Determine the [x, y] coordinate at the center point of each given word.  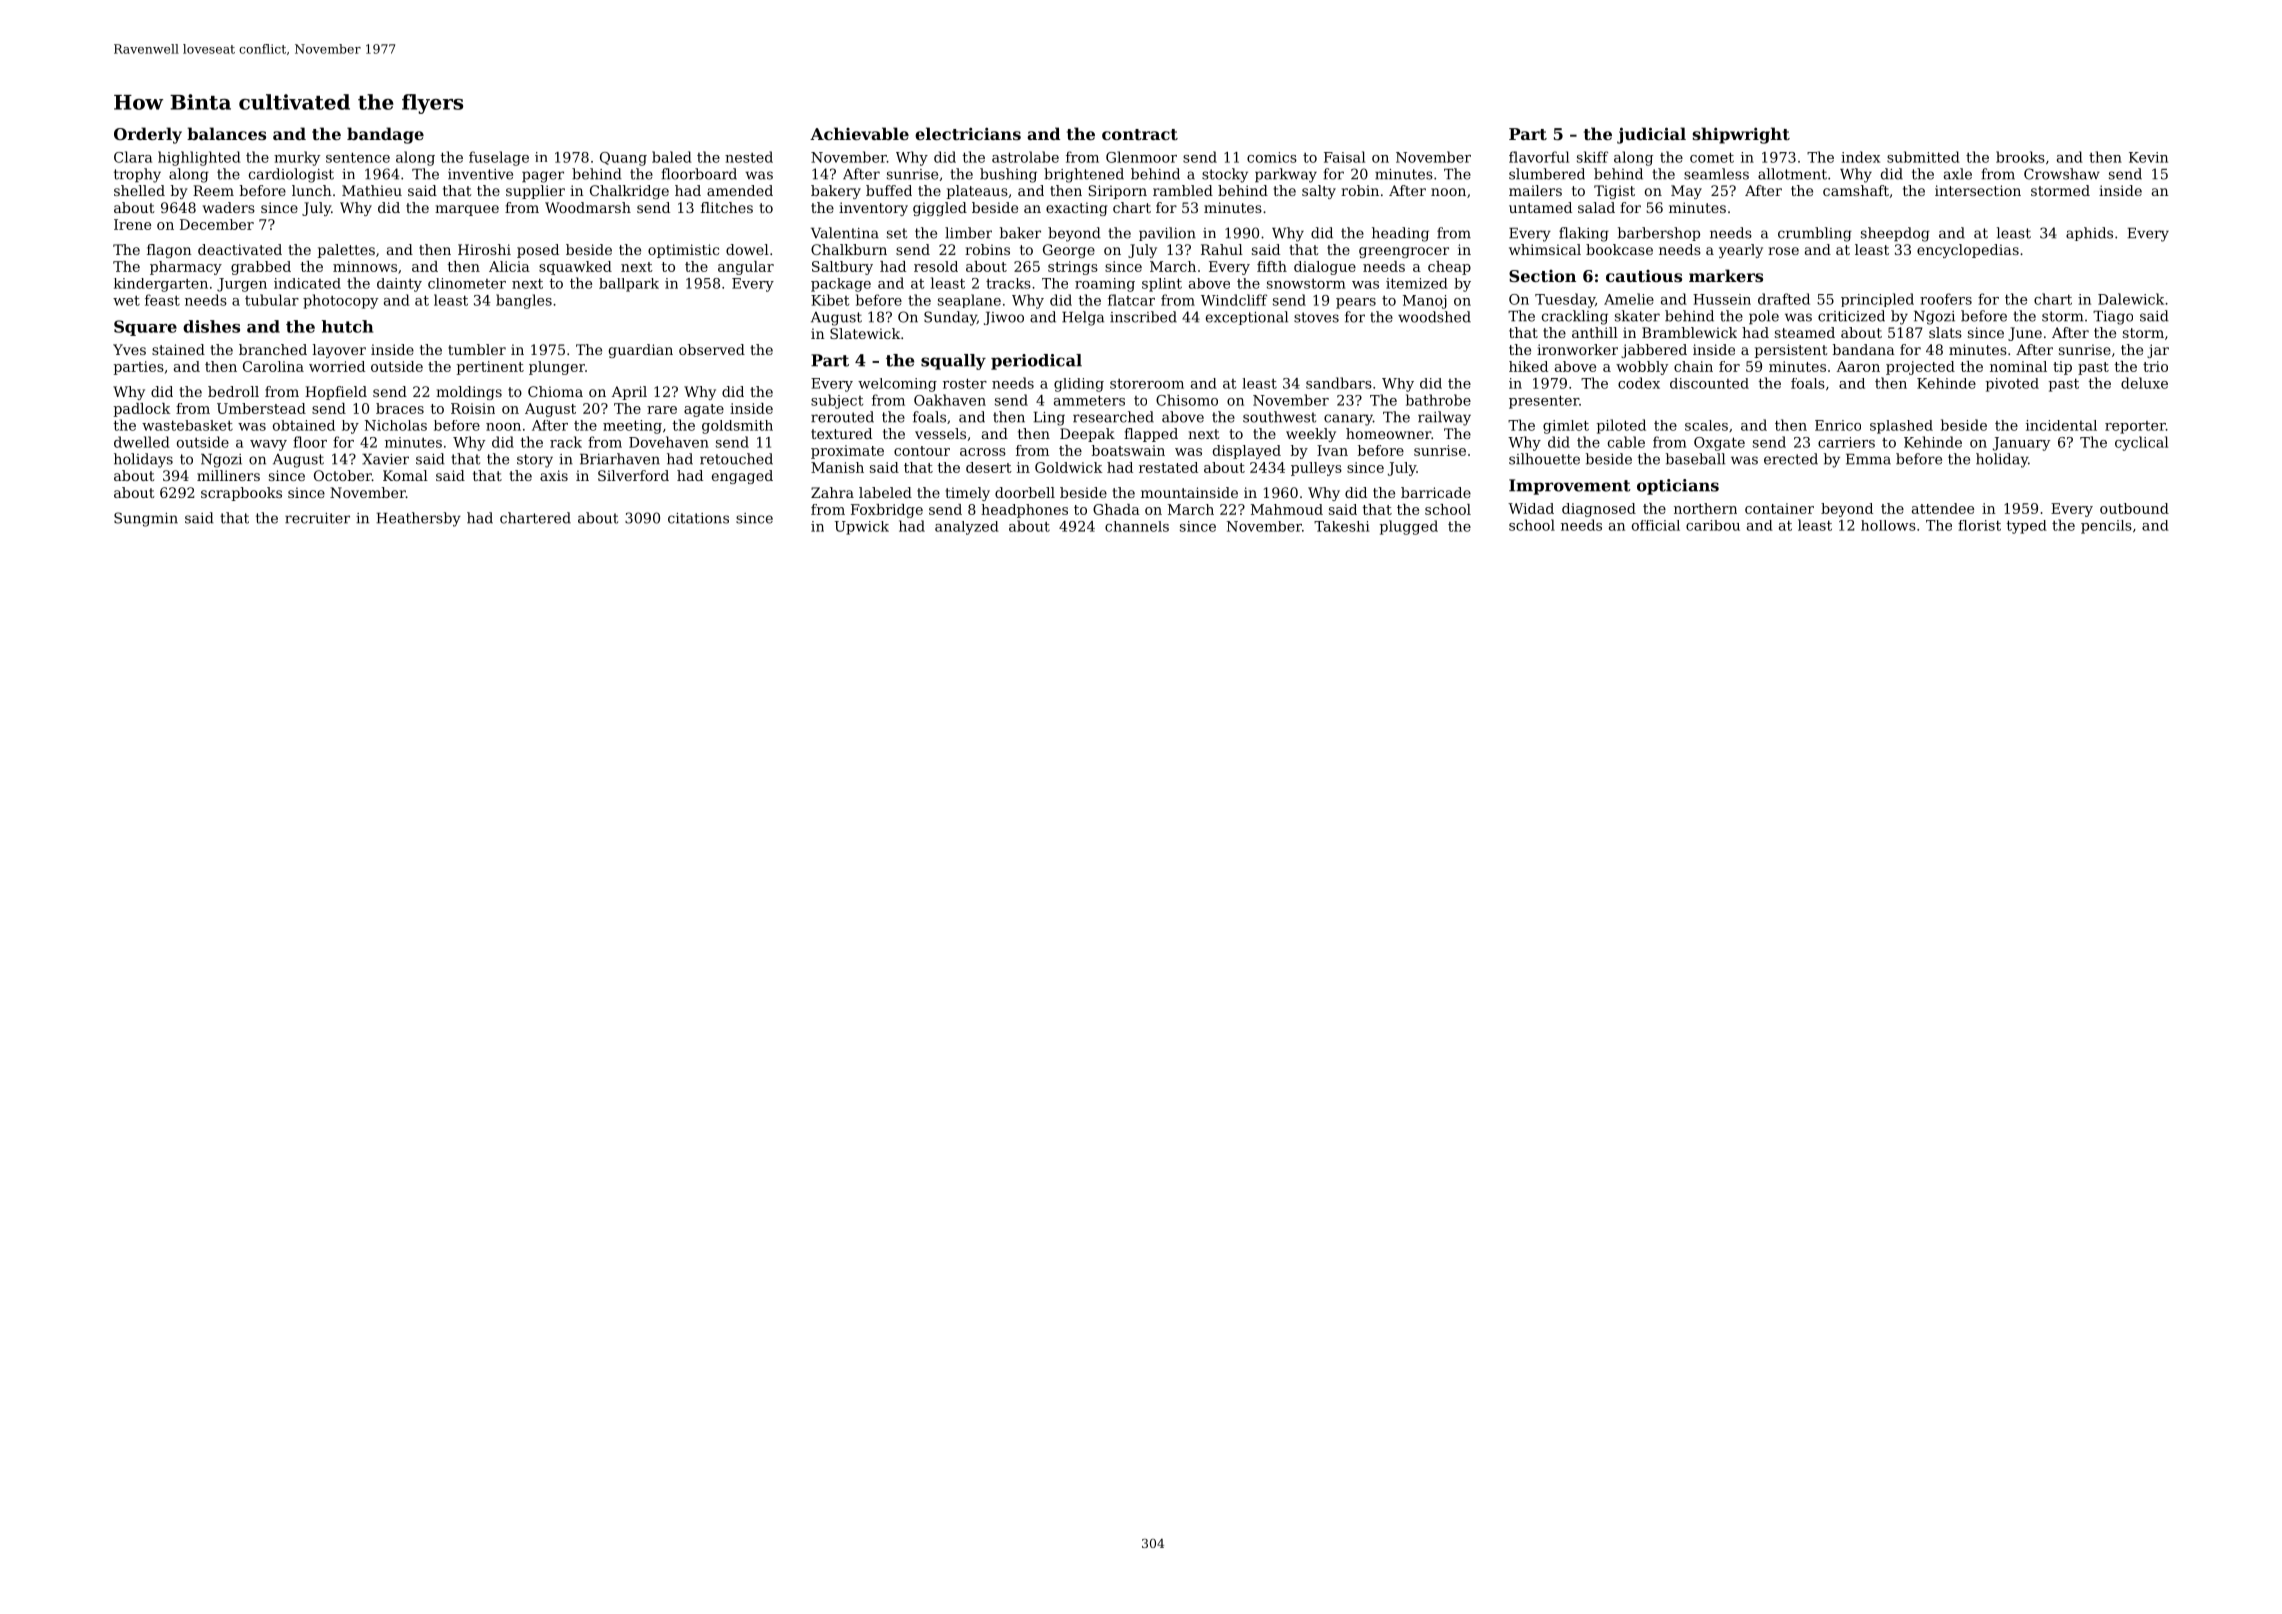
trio [2155, 366]
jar [2158, 351]
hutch [347, 326]
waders [229, 207]
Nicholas [396, 425]
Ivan [1332, 450]
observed [712, 349]
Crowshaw [2062, 174]
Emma [1868, 459]
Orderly [148, 135]
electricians [968, 133]
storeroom [1147, 384]
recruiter [317, 518]
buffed [889, 190]
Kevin [2148, 157]
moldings [469, 393]
